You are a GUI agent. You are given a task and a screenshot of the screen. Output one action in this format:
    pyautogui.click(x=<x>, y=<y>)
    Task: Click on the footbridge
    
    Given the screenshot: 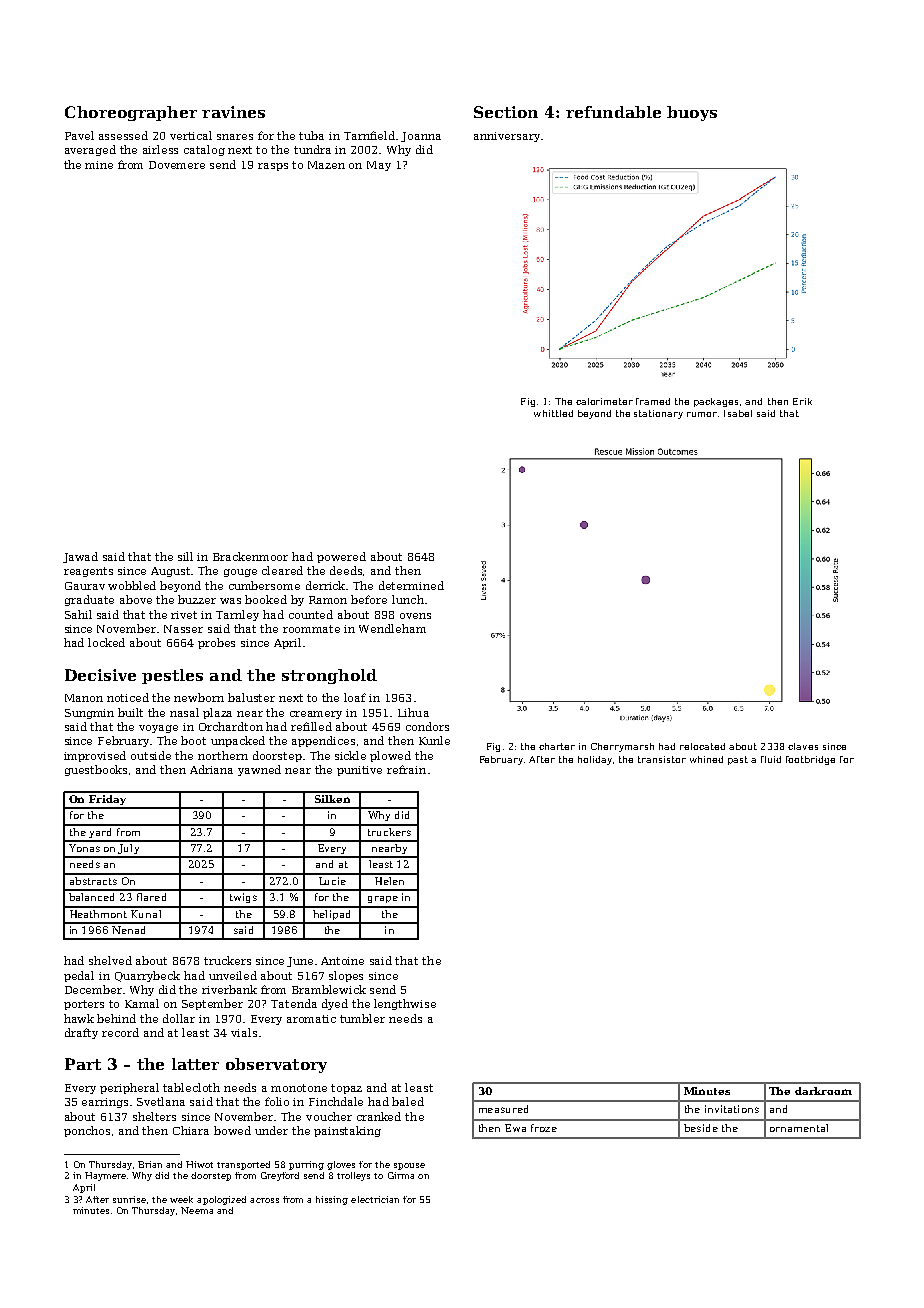 What is the action you would take?
    pyautogui.click(x=810, y=760)
